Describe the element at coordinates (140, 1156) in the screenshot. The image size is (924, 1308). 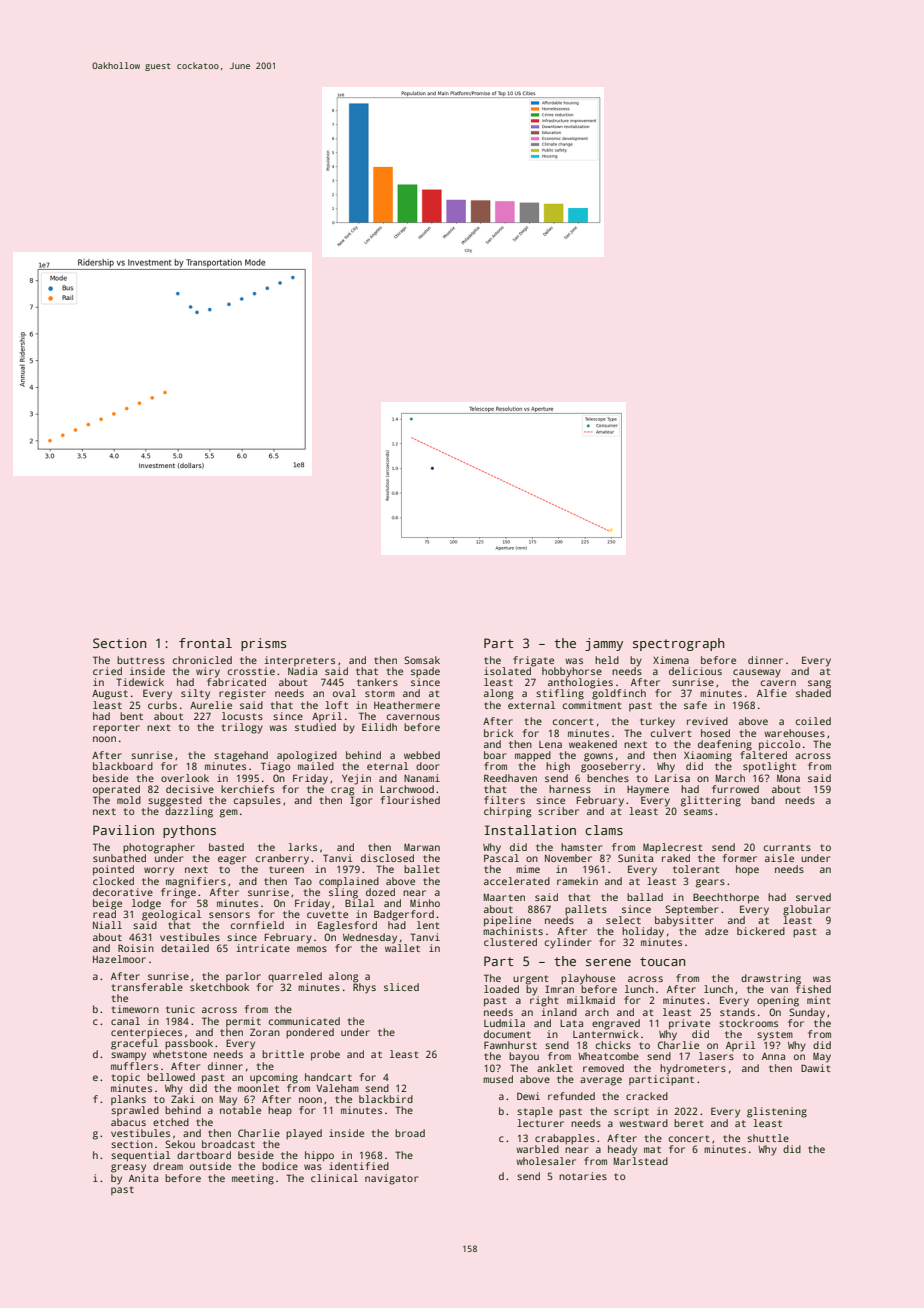
I see `sequential` at that location.
